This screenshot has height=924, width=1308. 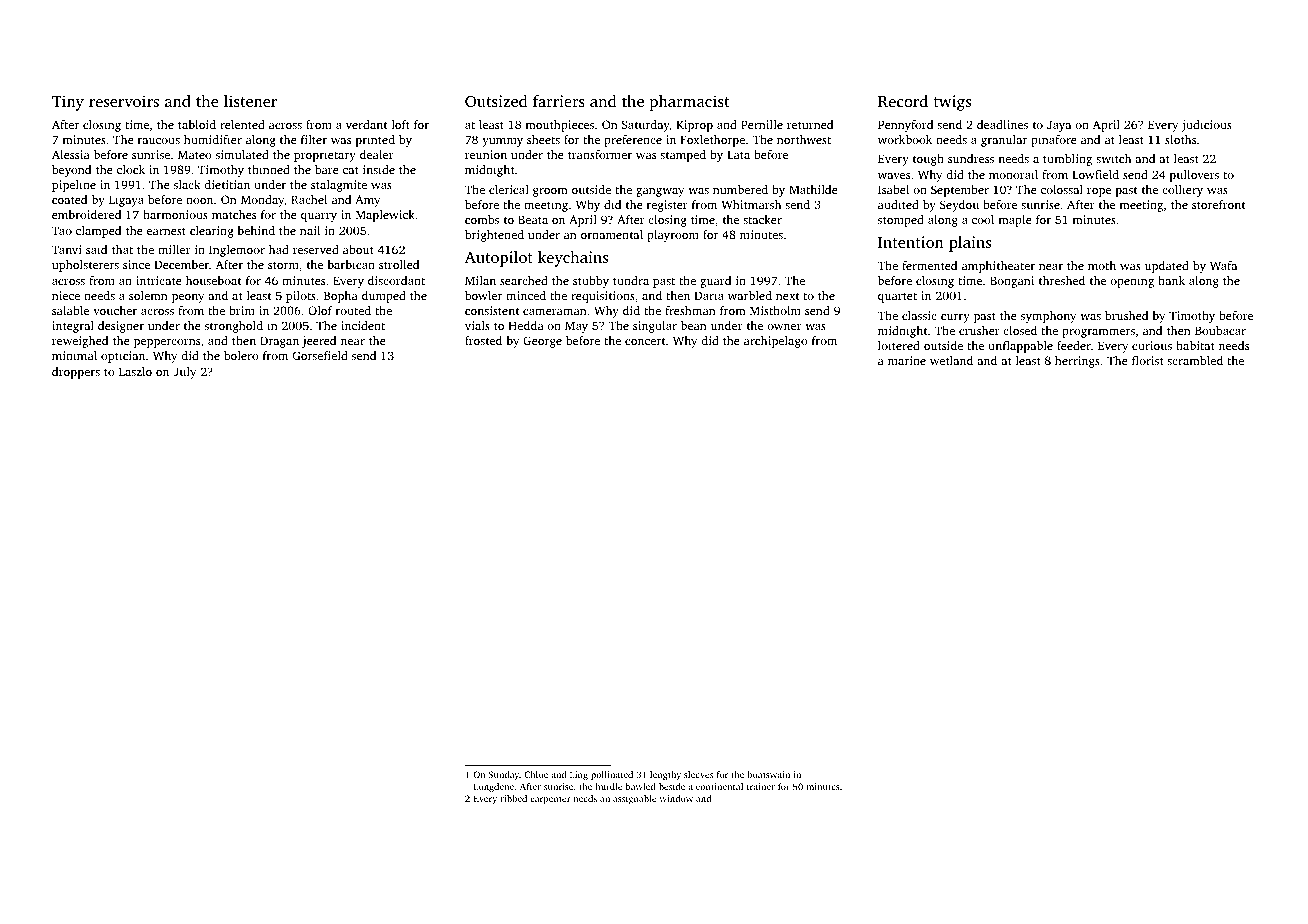 What do you see at coordinates (542, 342) in the screenshot?
I see `George` at bounding box center [542, 342].
